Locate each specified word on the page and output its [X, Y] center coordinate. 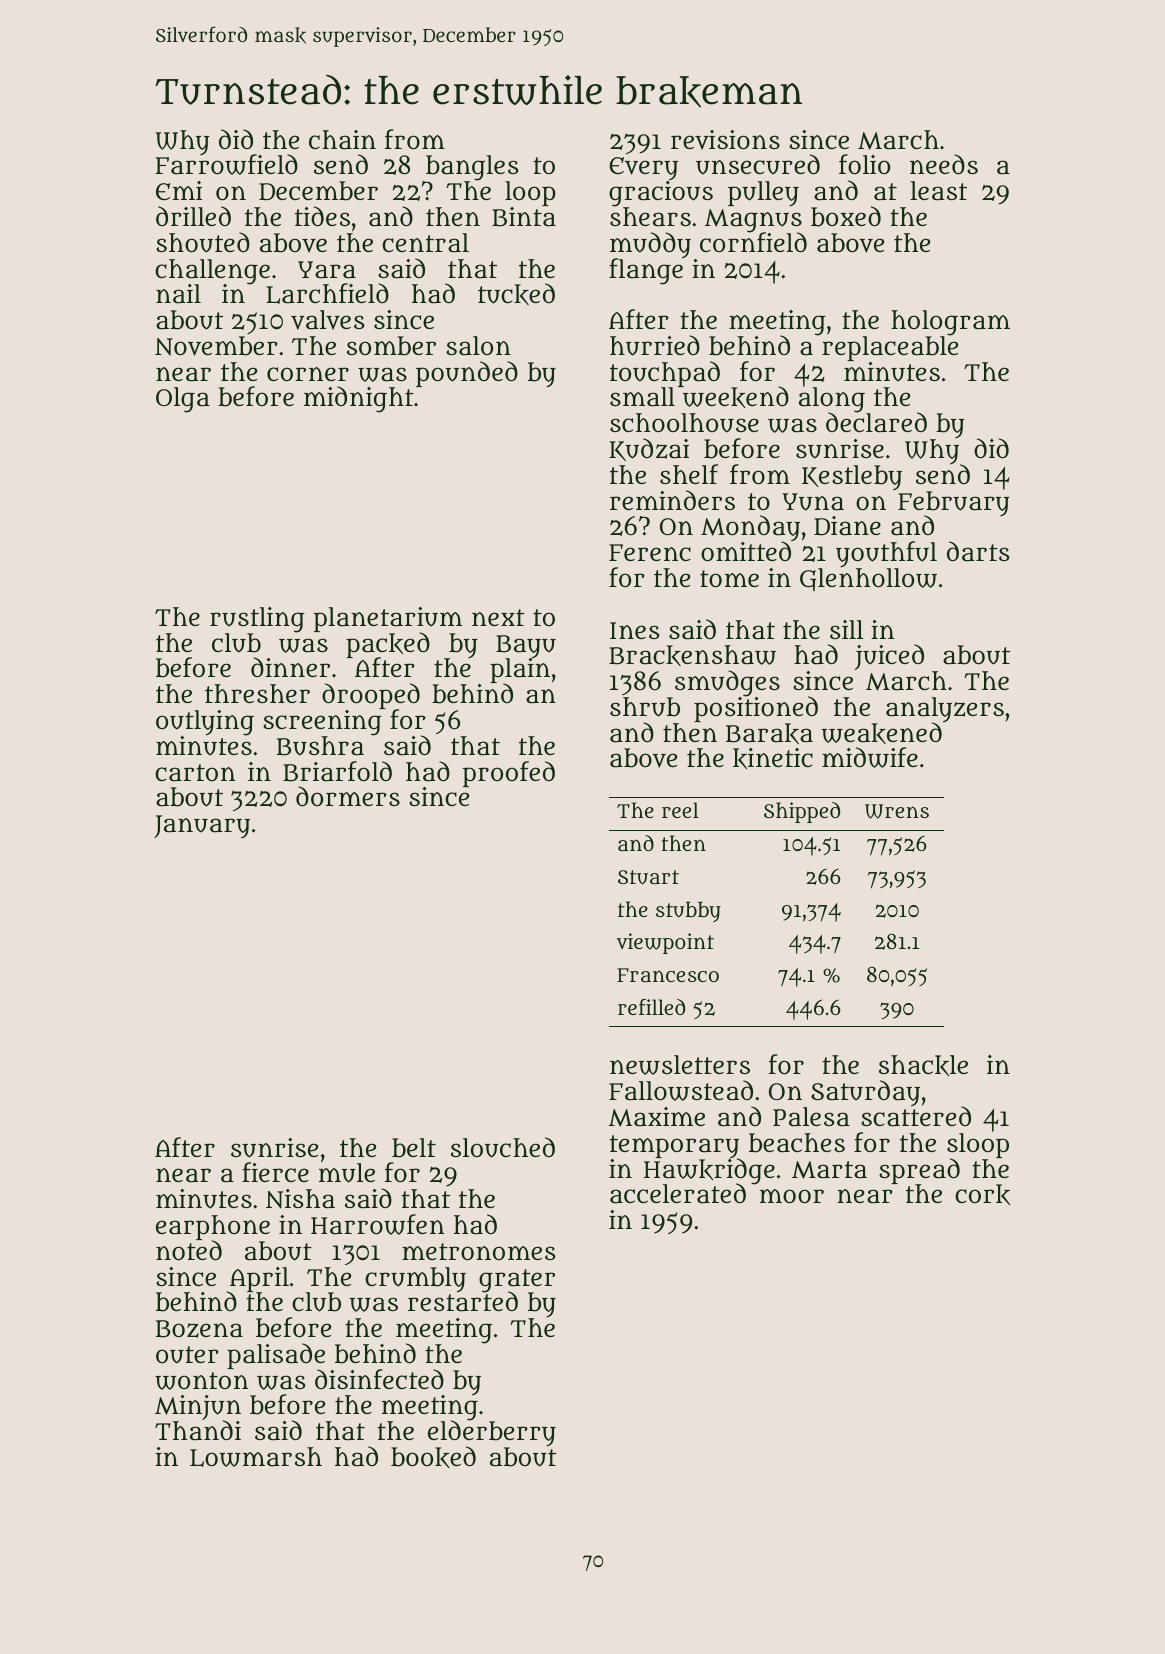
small [642, 397]
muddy [650, 245]
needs [944, 164]
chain [342, 140]
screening [322, 723]
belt [414, 1148]
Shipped [802, 812]
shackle [923, 1065]
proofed [509, 774]
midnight [359, 400]
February [954, 503]
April [259, 1279]
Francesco [668, 975]
